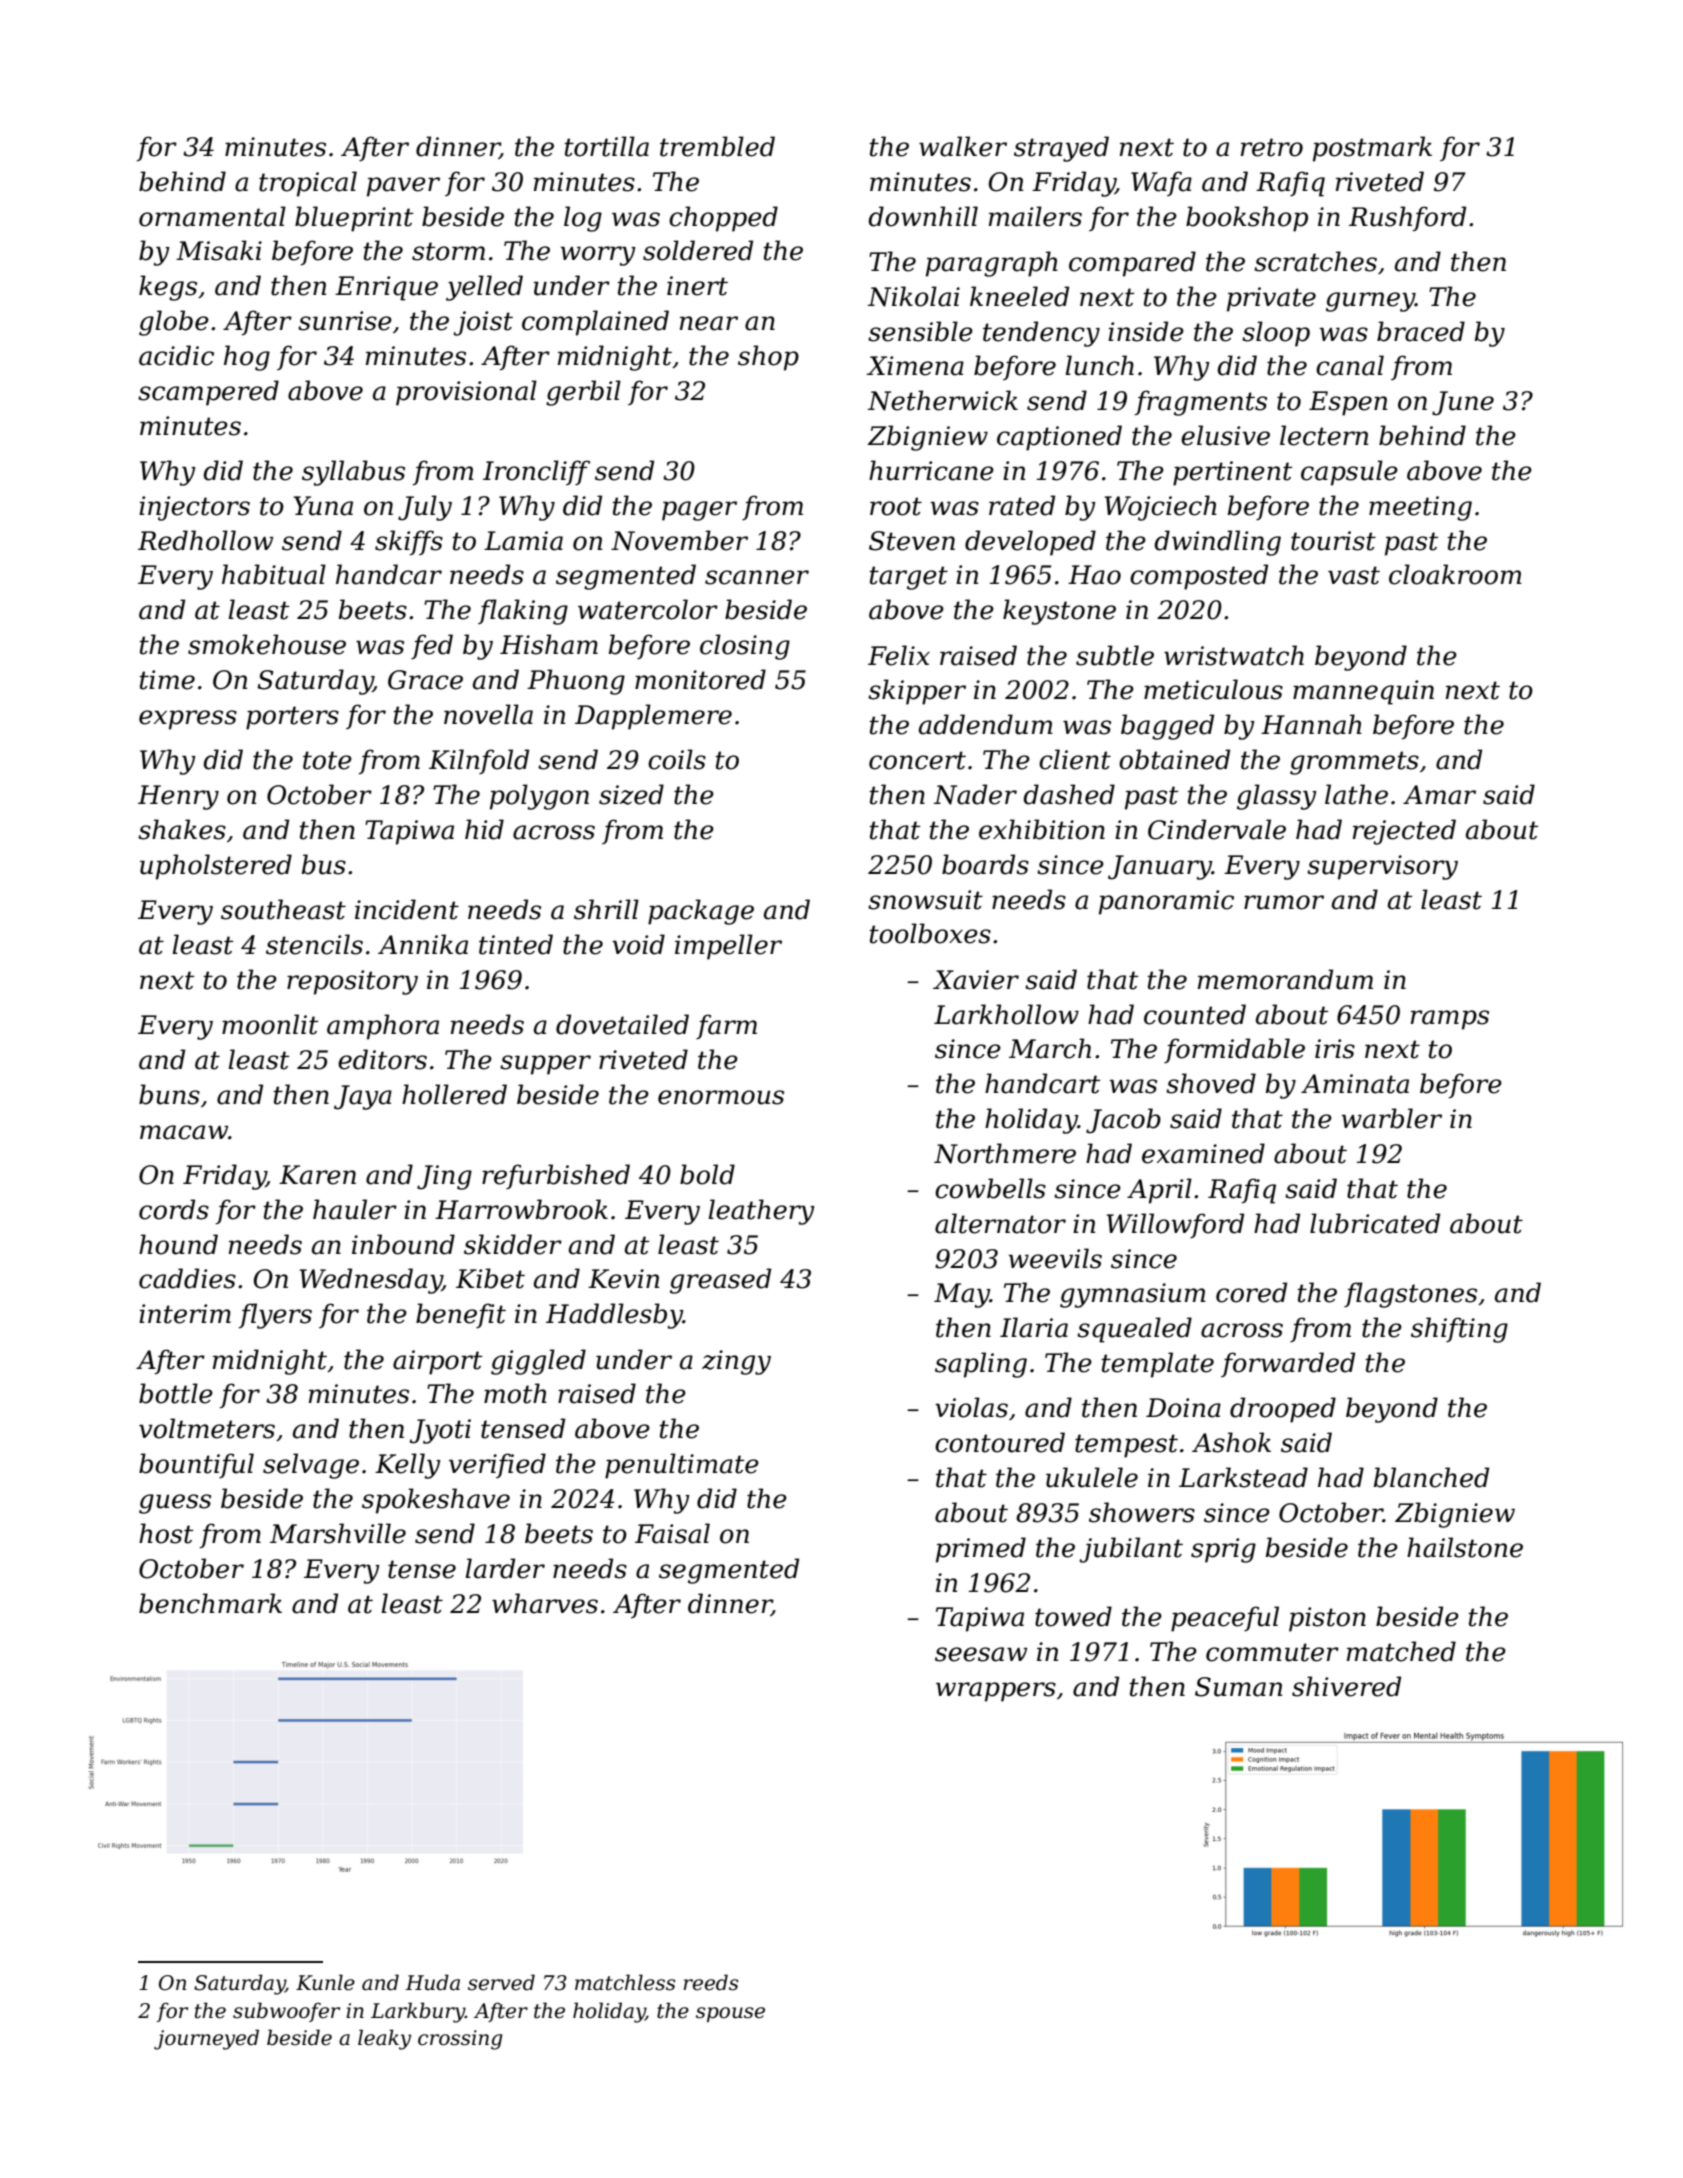 The width and height of the screenshot is (1683, 2178). Describe the element at coordinates (545, 1603) in the screenshot. I see `wharves` at that location.
